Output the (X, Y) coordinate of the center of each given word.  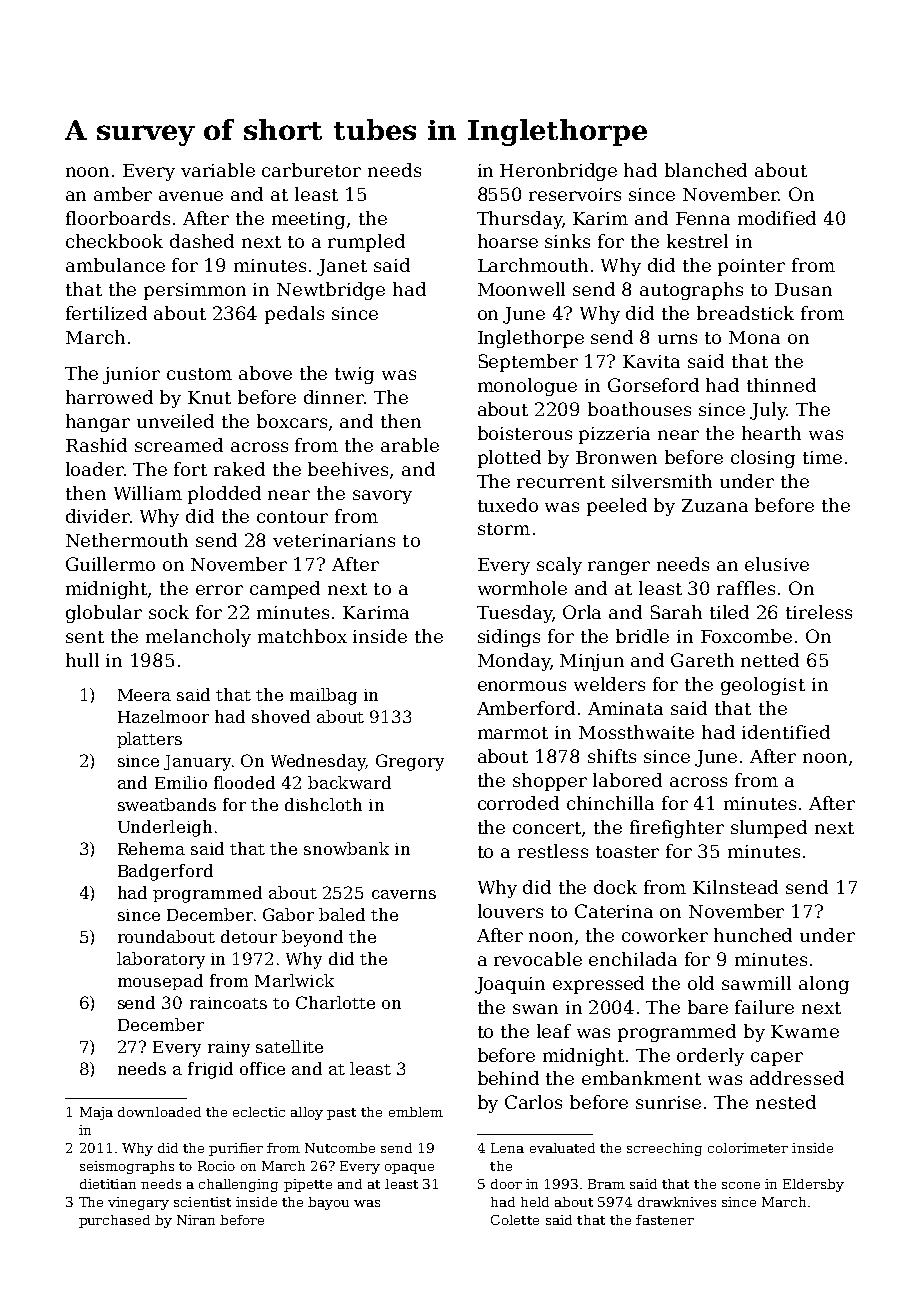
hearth (771, 433)
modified (777, 218)
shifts (612, 756)
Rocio (216, 1166)
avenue (191, 196)
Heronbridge (558, 172)
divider (98, 516)
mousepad (160, 982)
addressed (797, 1078)
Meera (144, 695)
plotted (509, 459)
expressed (598, 985)
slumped (769, 829)
